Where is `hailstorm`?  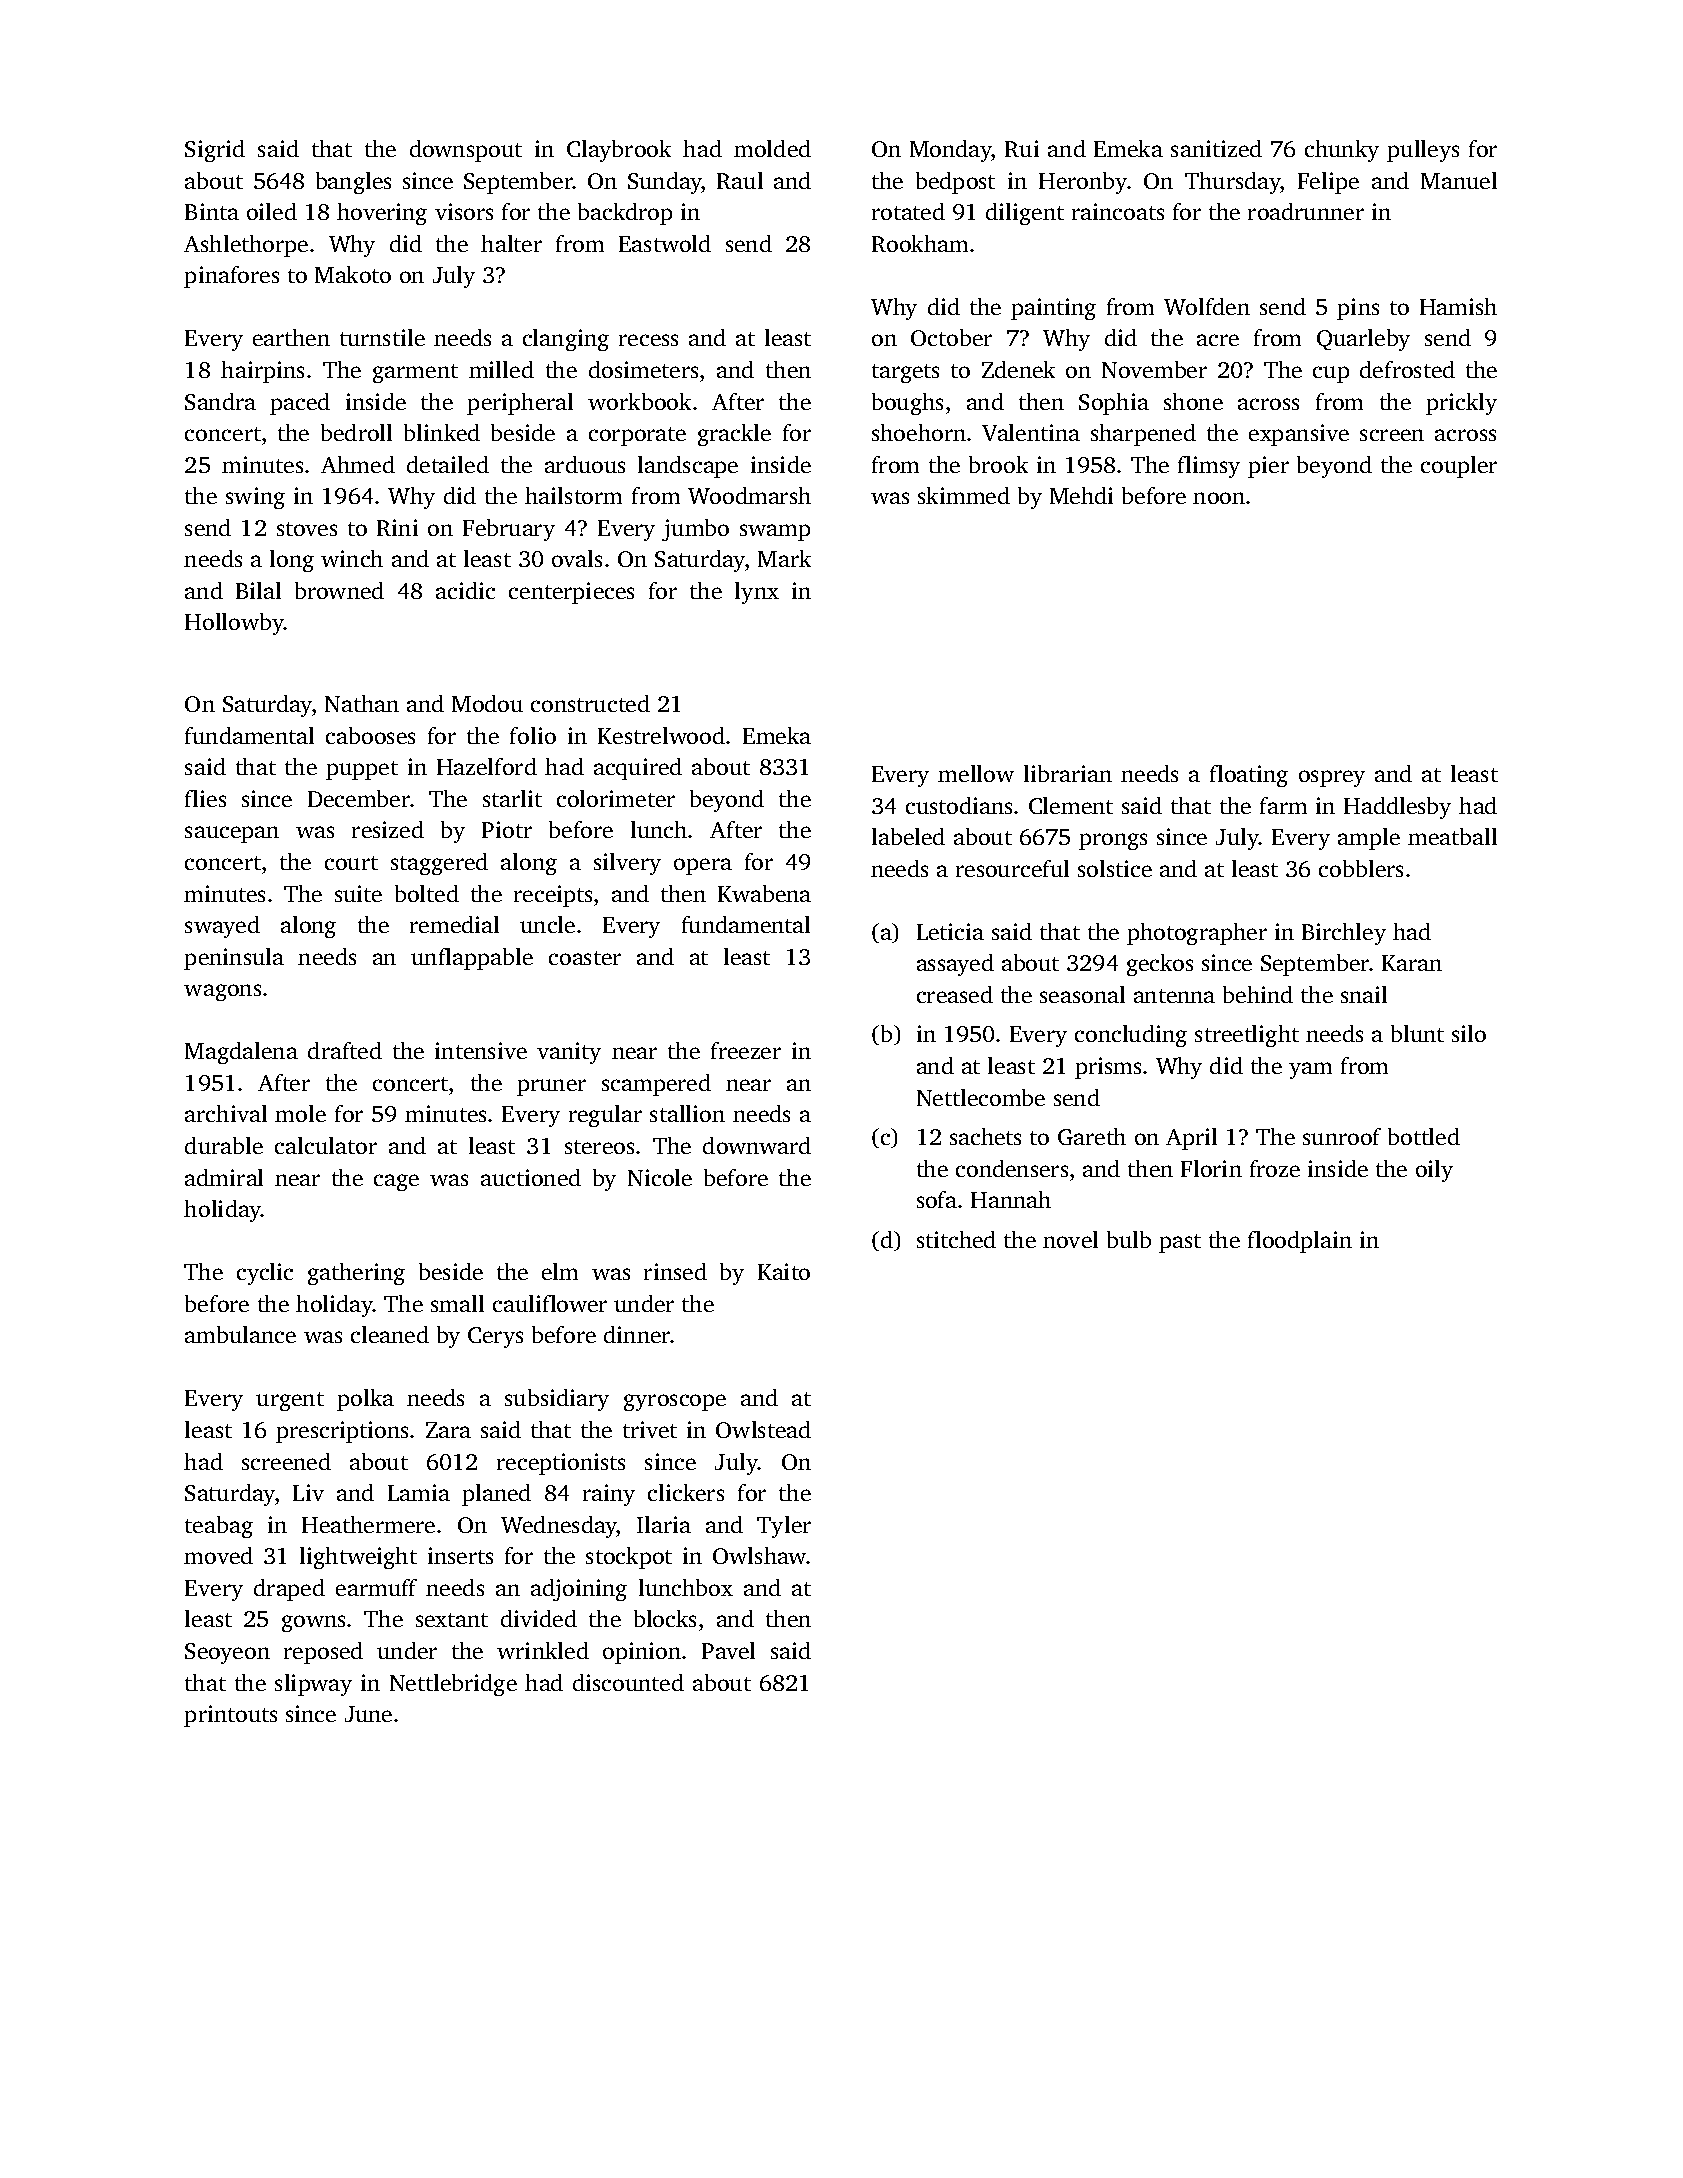
hailstorm is located at coordinates (573, 495).
